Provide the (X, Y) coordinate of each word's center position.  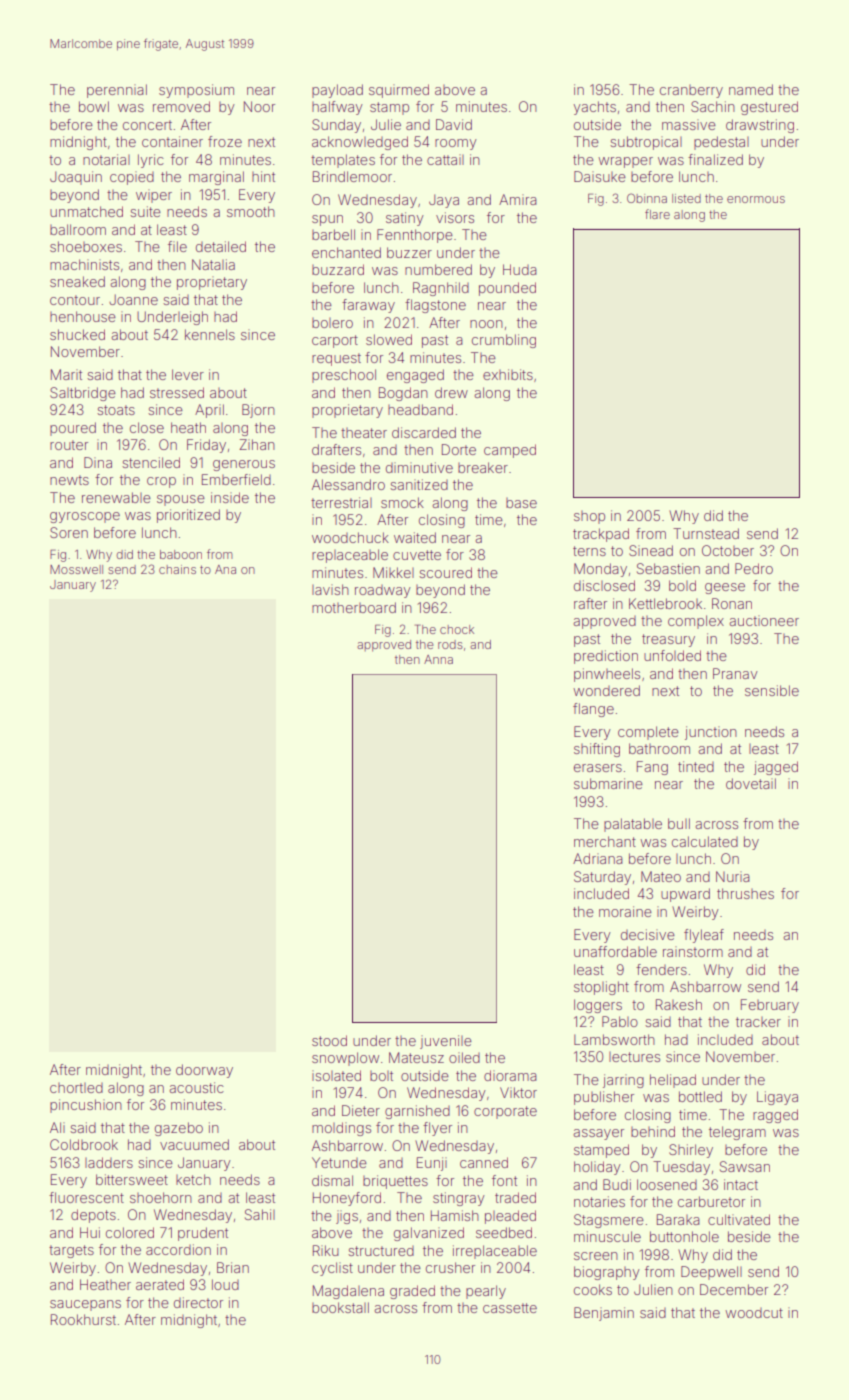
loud (225, 1284)
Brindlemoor (352, 176)
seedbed (504, 1232)
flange (593, 710)
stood (329, 1040)
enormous (756, 199)
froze (225, 141)
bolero (332, 323)
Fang (652, 768)
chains (177, 569)
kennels (210, 334)
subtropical (646, 143)
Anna (438, 659)
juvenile (446, 1042)
